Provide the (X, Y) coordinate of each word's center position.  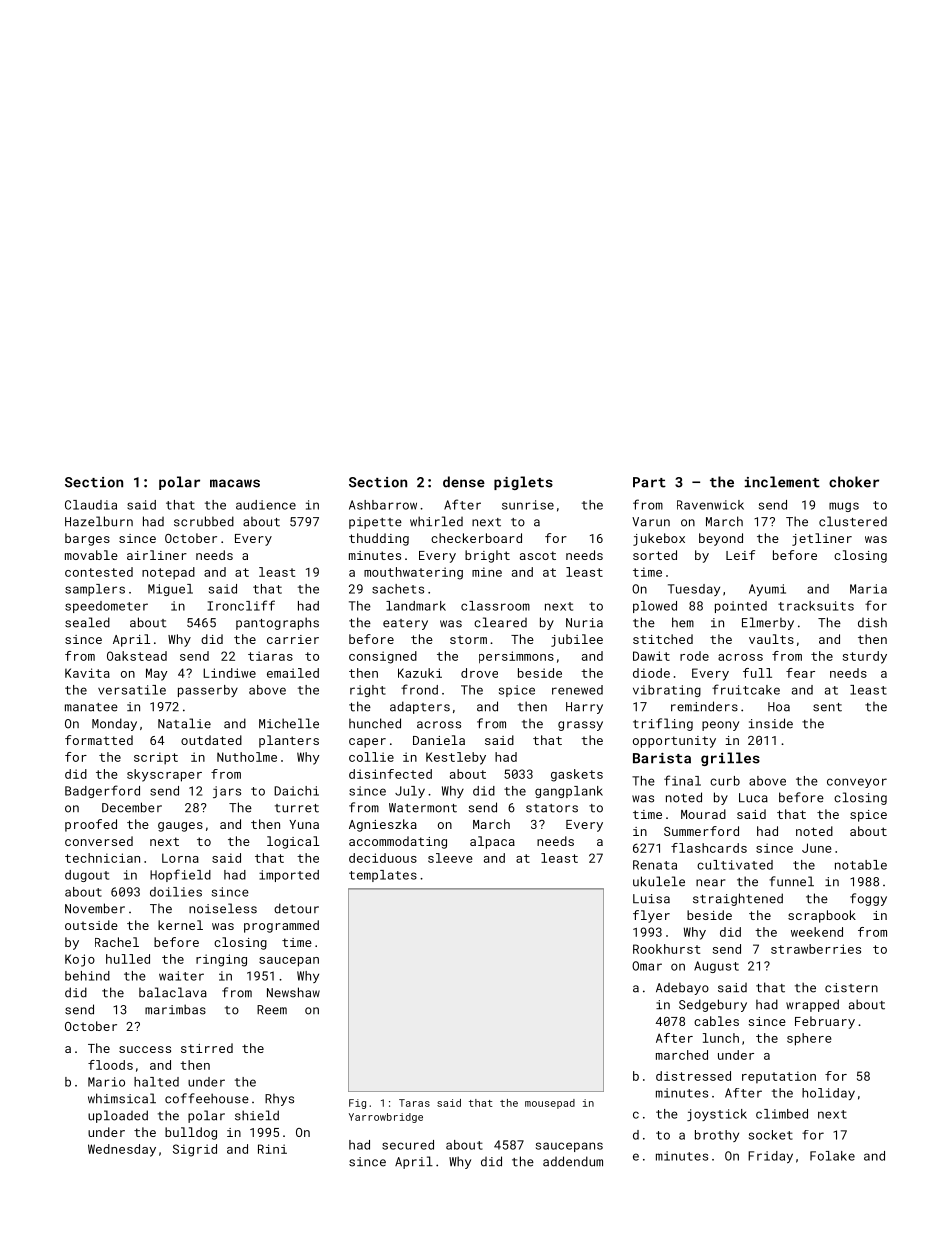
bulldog (191, 1133)
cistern (851, 988)
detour (296, 908)
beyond (721, 539)
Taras (414, 1103)
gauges (180, 827)
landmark (416, 606)
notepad (168, 573)
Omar (647, 966)
